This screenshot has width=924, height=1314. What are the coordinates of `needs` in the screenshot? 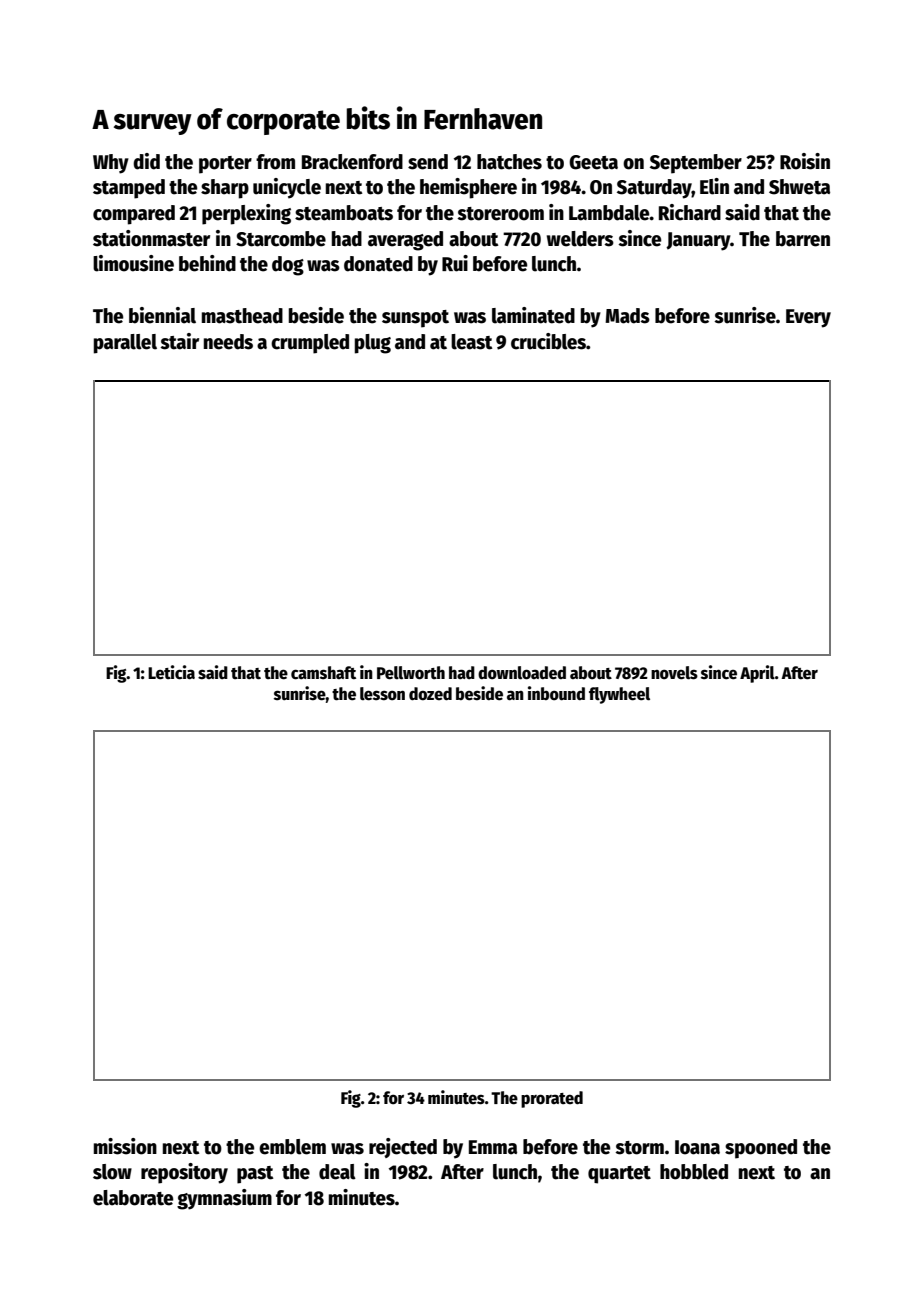 It's located at (228, 342).
